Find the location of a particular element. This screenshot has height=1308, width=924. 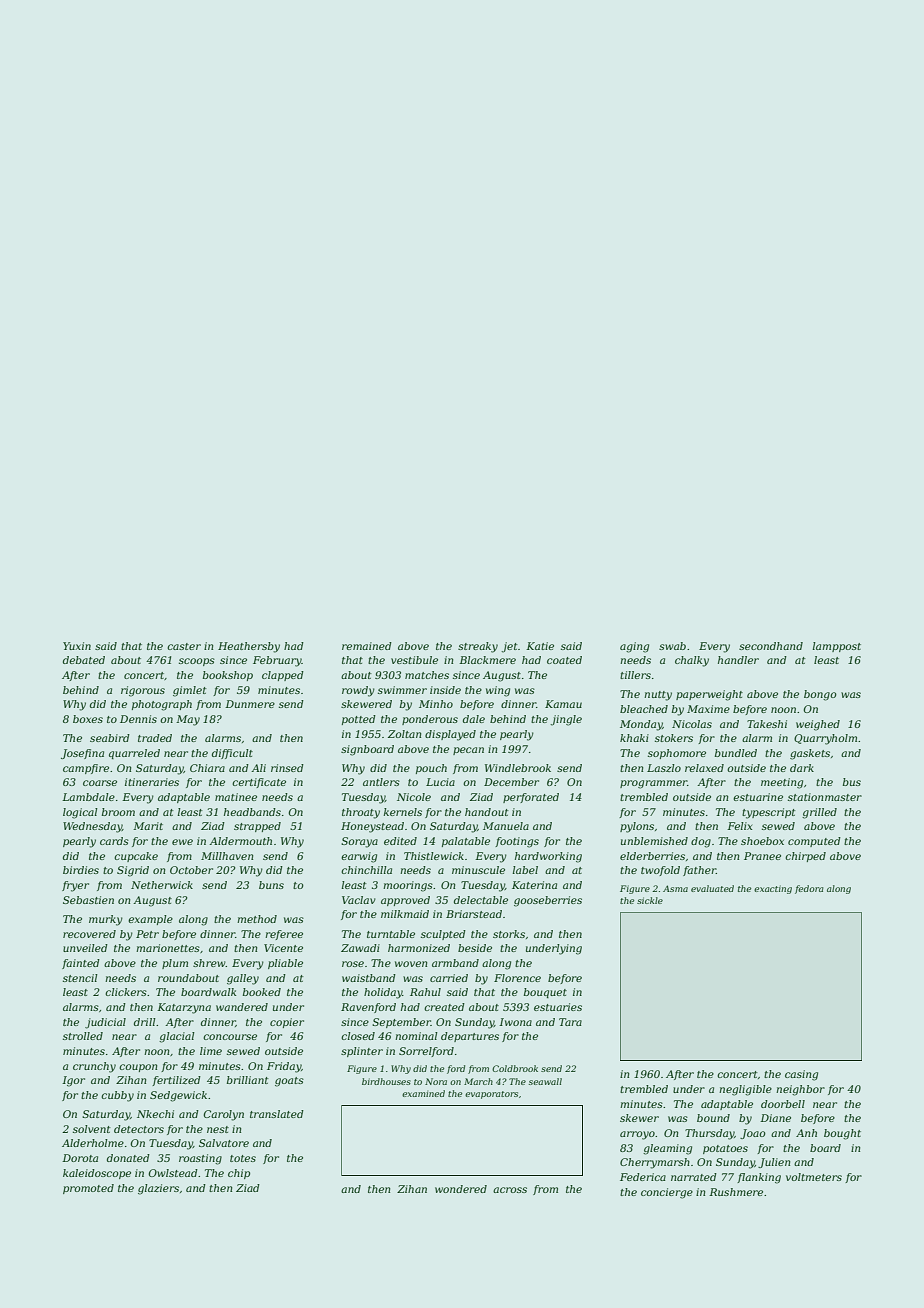

stencil is located at coordinates (80, 978).
